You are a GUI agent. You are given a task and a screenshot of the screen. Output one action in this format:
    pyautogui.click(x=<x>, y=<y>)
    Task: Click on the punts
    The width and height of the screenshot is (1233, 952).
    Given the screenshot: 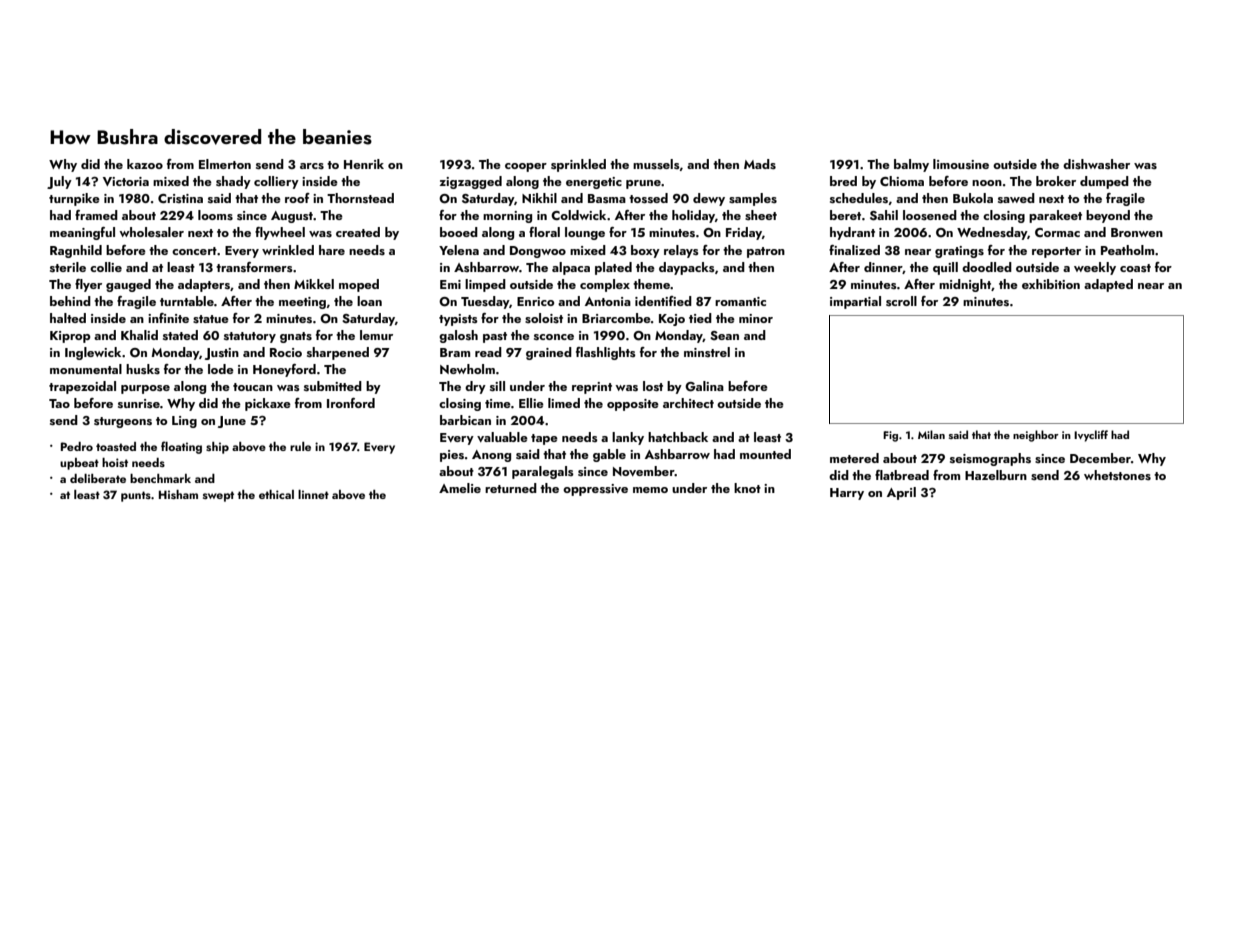 What is the action you would take?
    pyautogui.click(x=136, y=496)
